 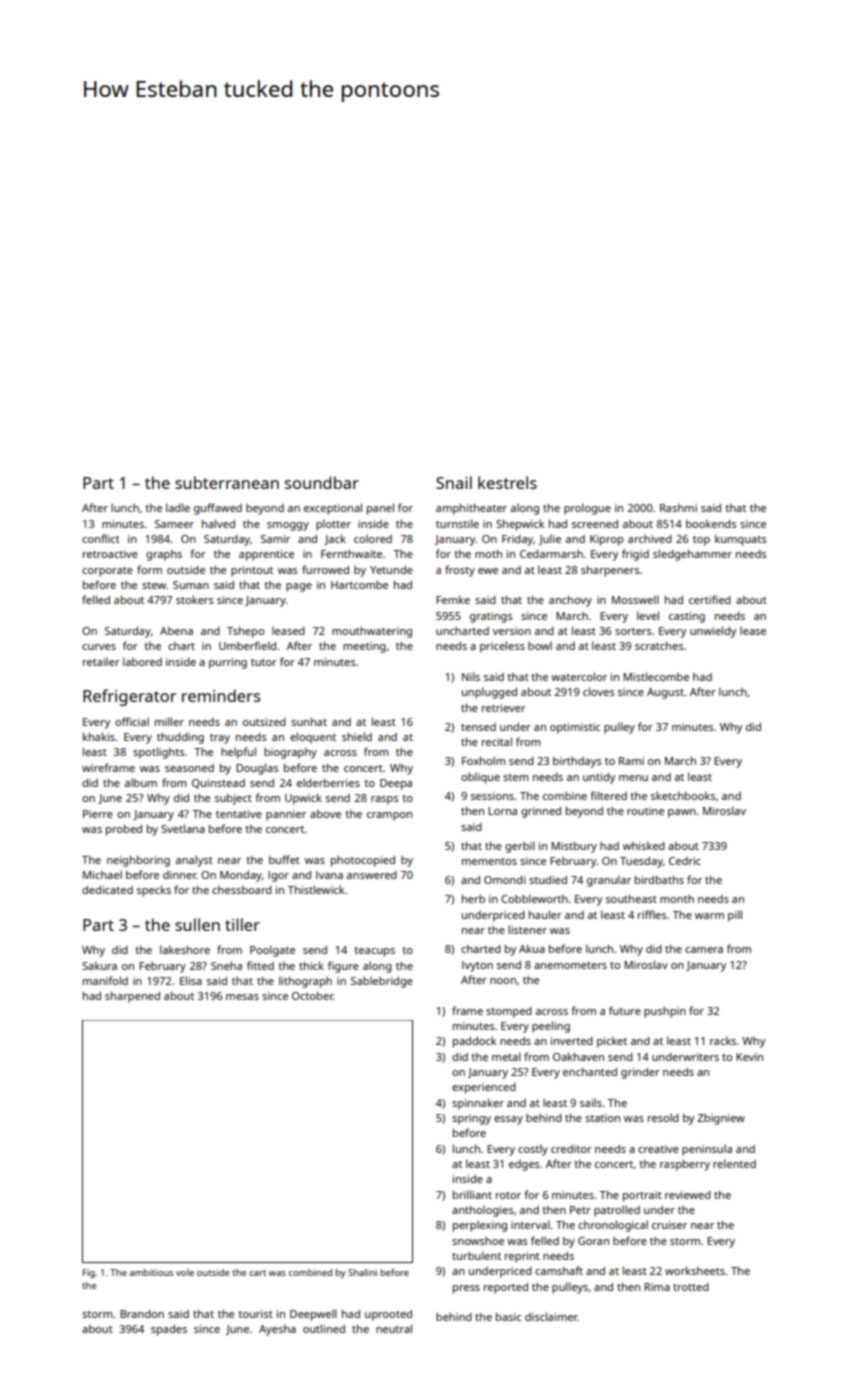 I want to click on Zbigniew, so click(x=721, y=1119).
